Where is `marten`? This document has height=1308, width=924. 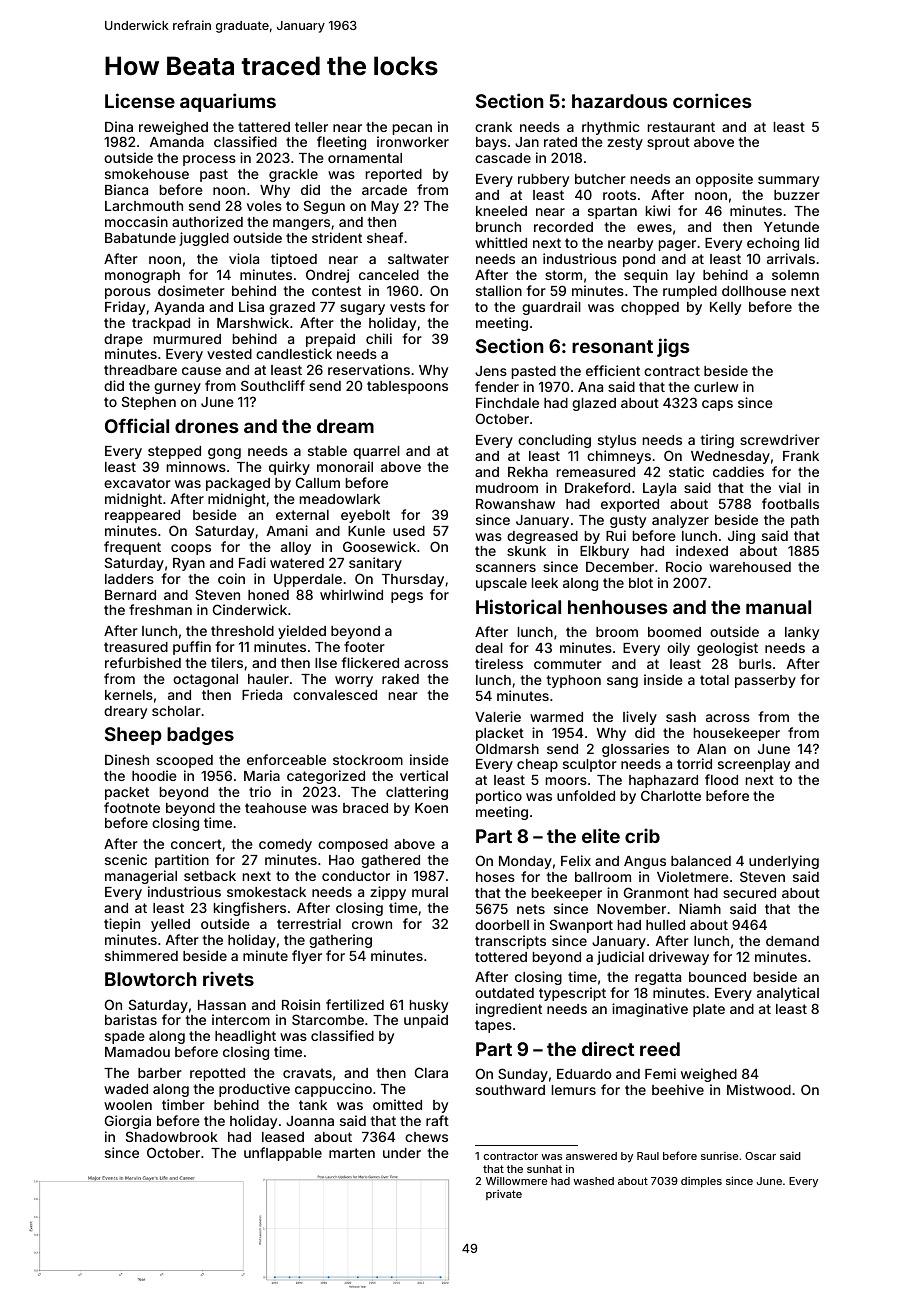 marten is located at coordinates (352, 1153).
